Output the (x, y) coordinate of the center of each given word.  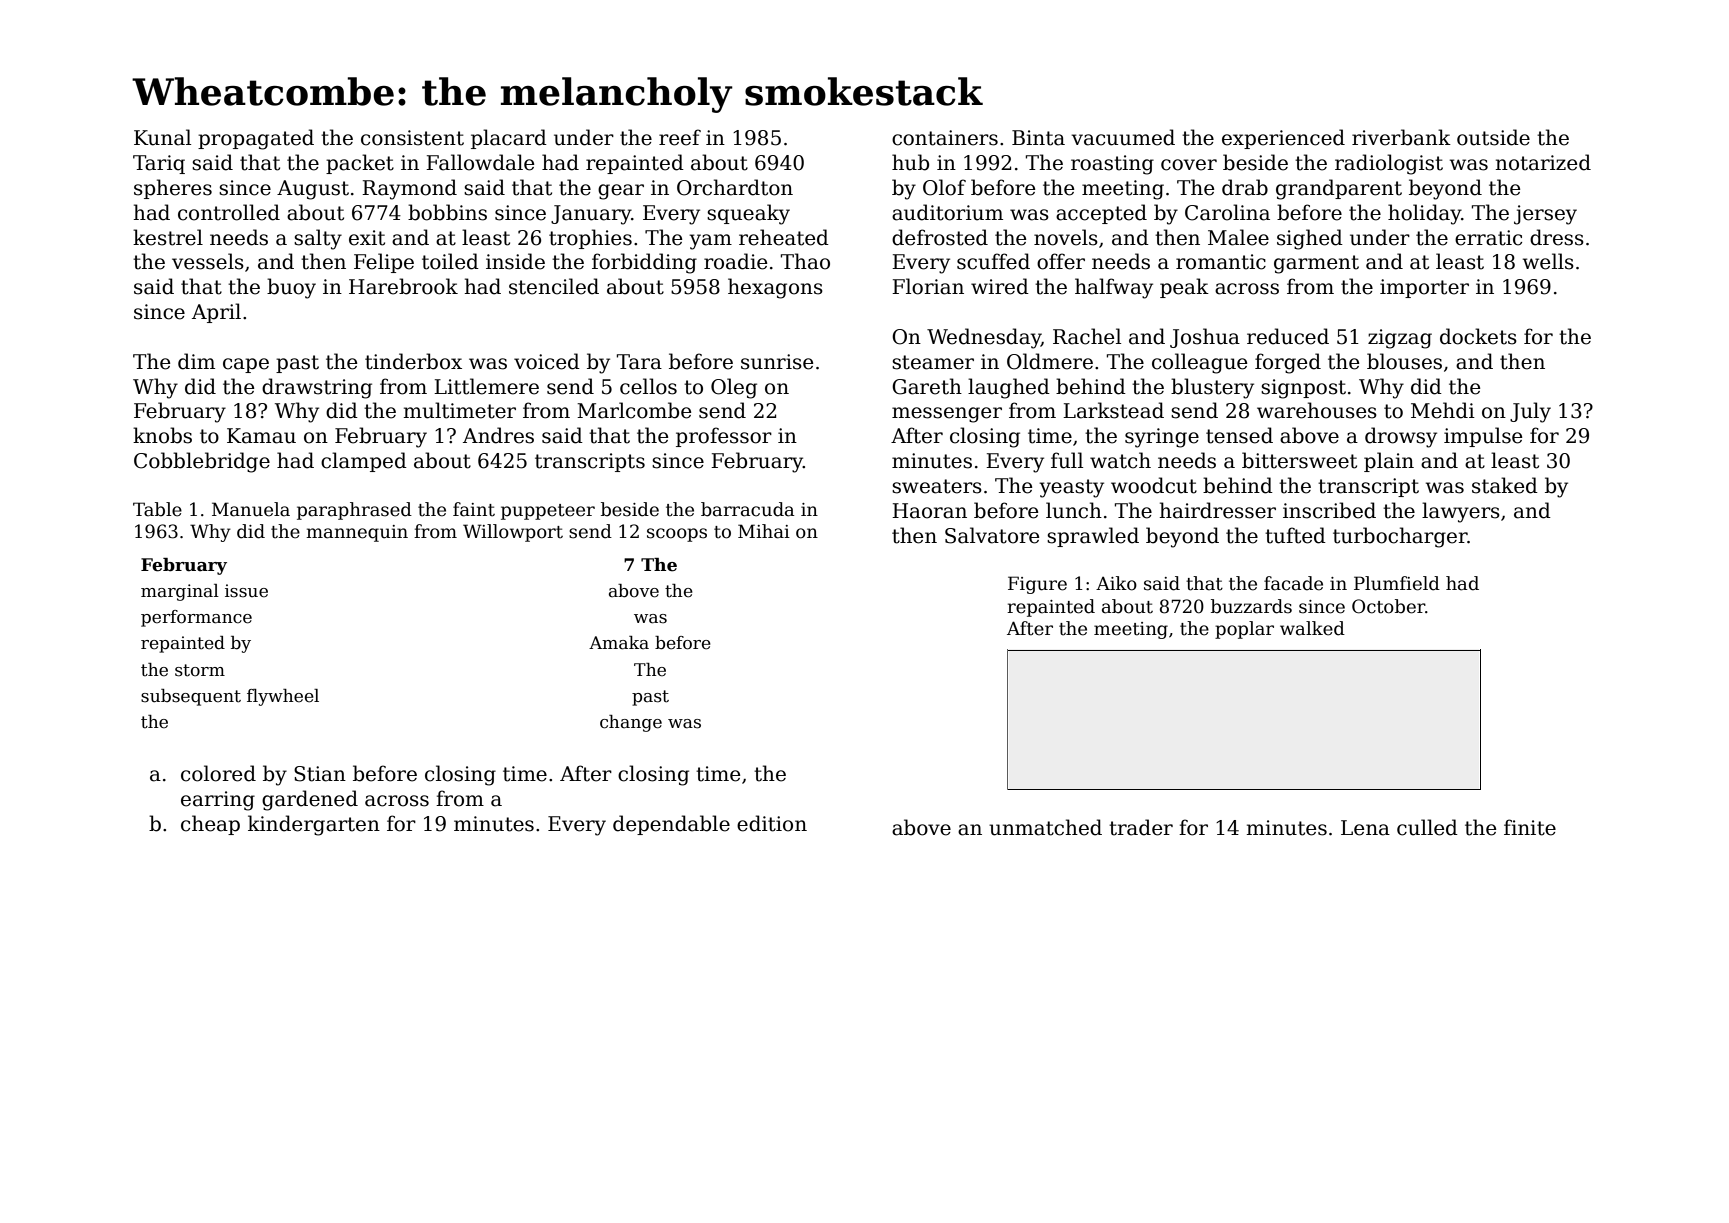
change (631, 723)
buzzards (1251, 606)
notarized (1543, 162)
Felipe (384, 263)
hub (910, 162)
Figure (1037, 585)
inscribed (1329, 510)
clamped (364, 462)
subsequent (191, 697)
